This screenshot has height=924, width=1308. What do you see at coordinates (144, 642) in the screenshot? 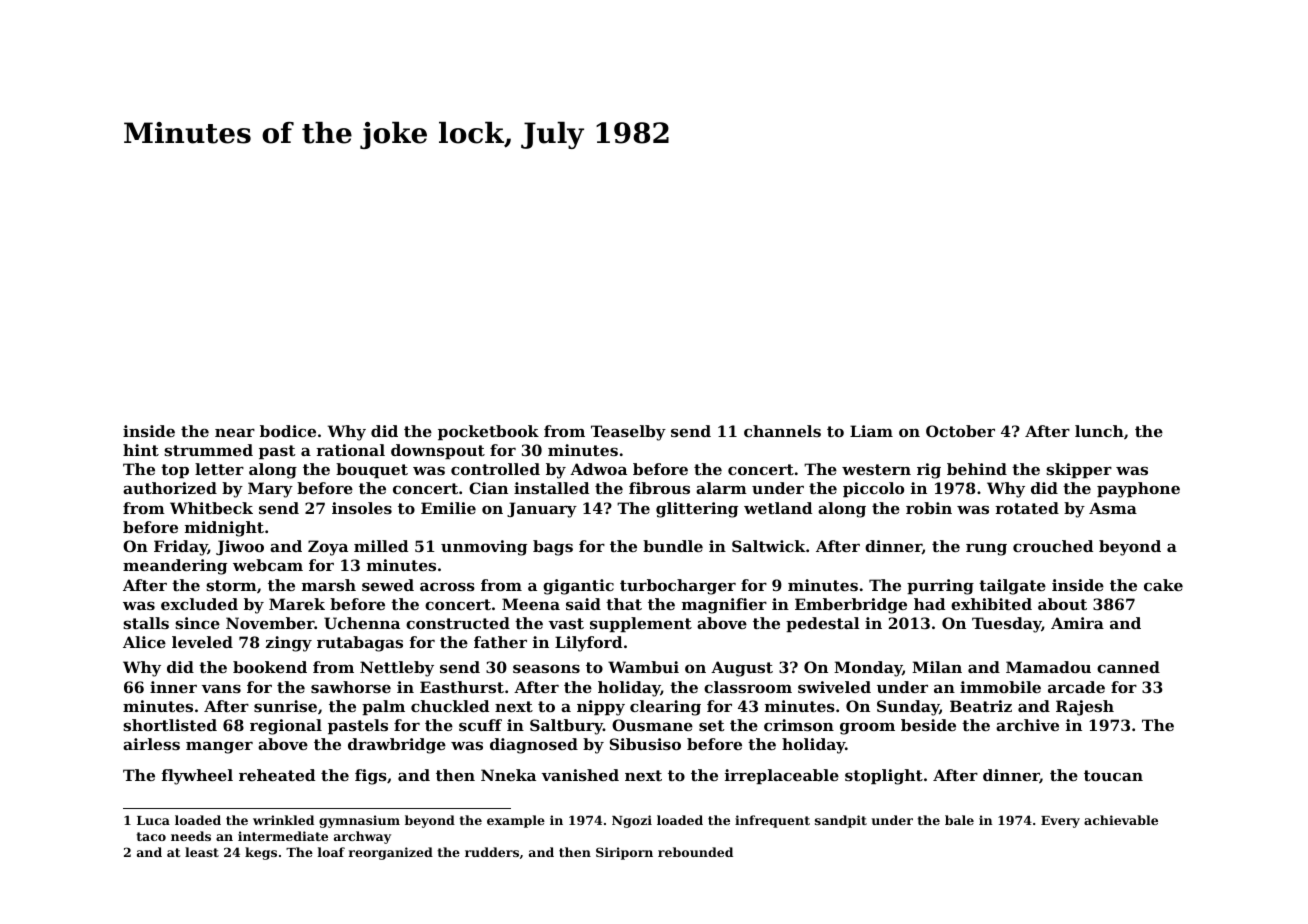
I see `Alice` at bounding box center [144, 642].
